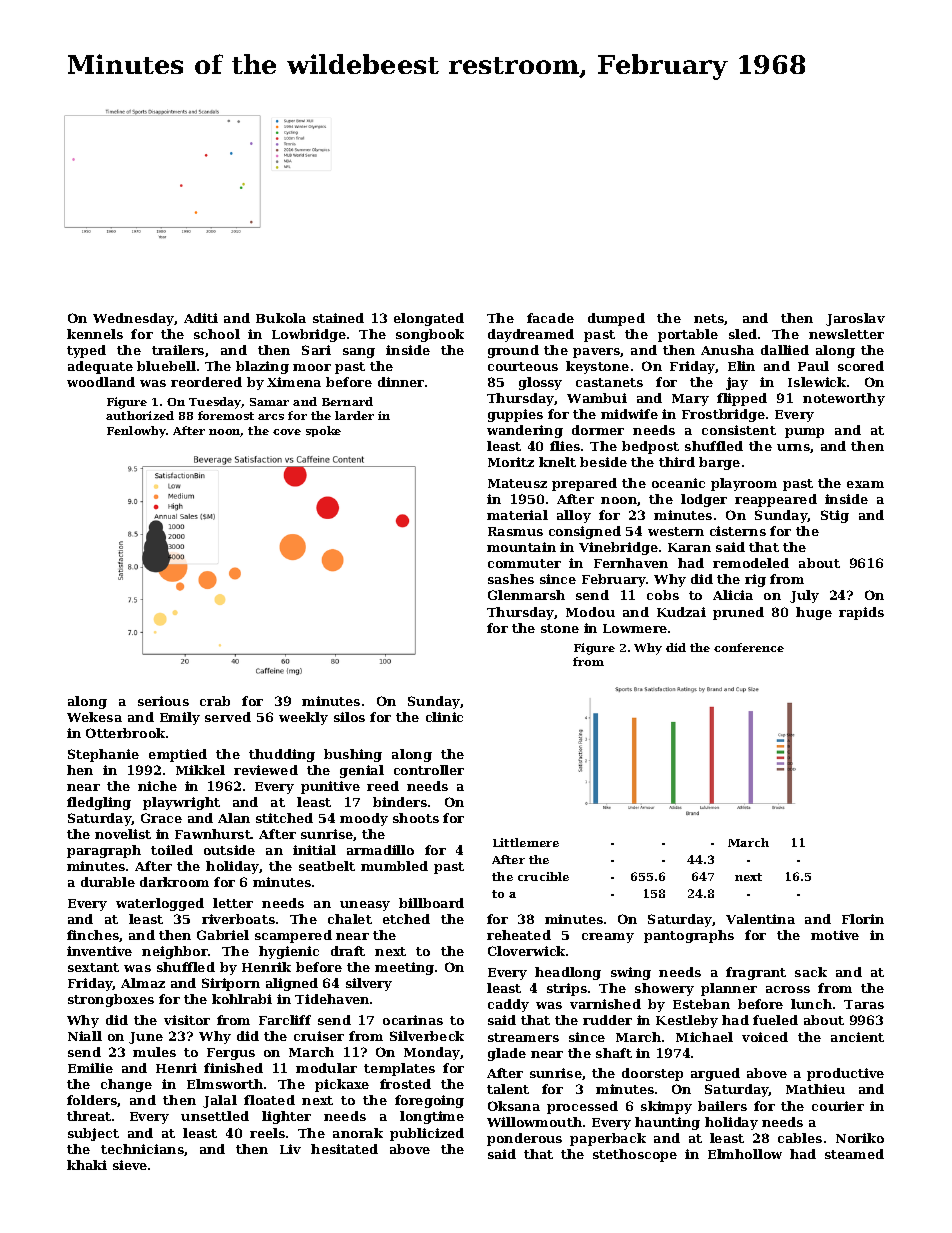  Describe the element at coordinates (400, 802) in the screenshot. I see `binders` at that location.
